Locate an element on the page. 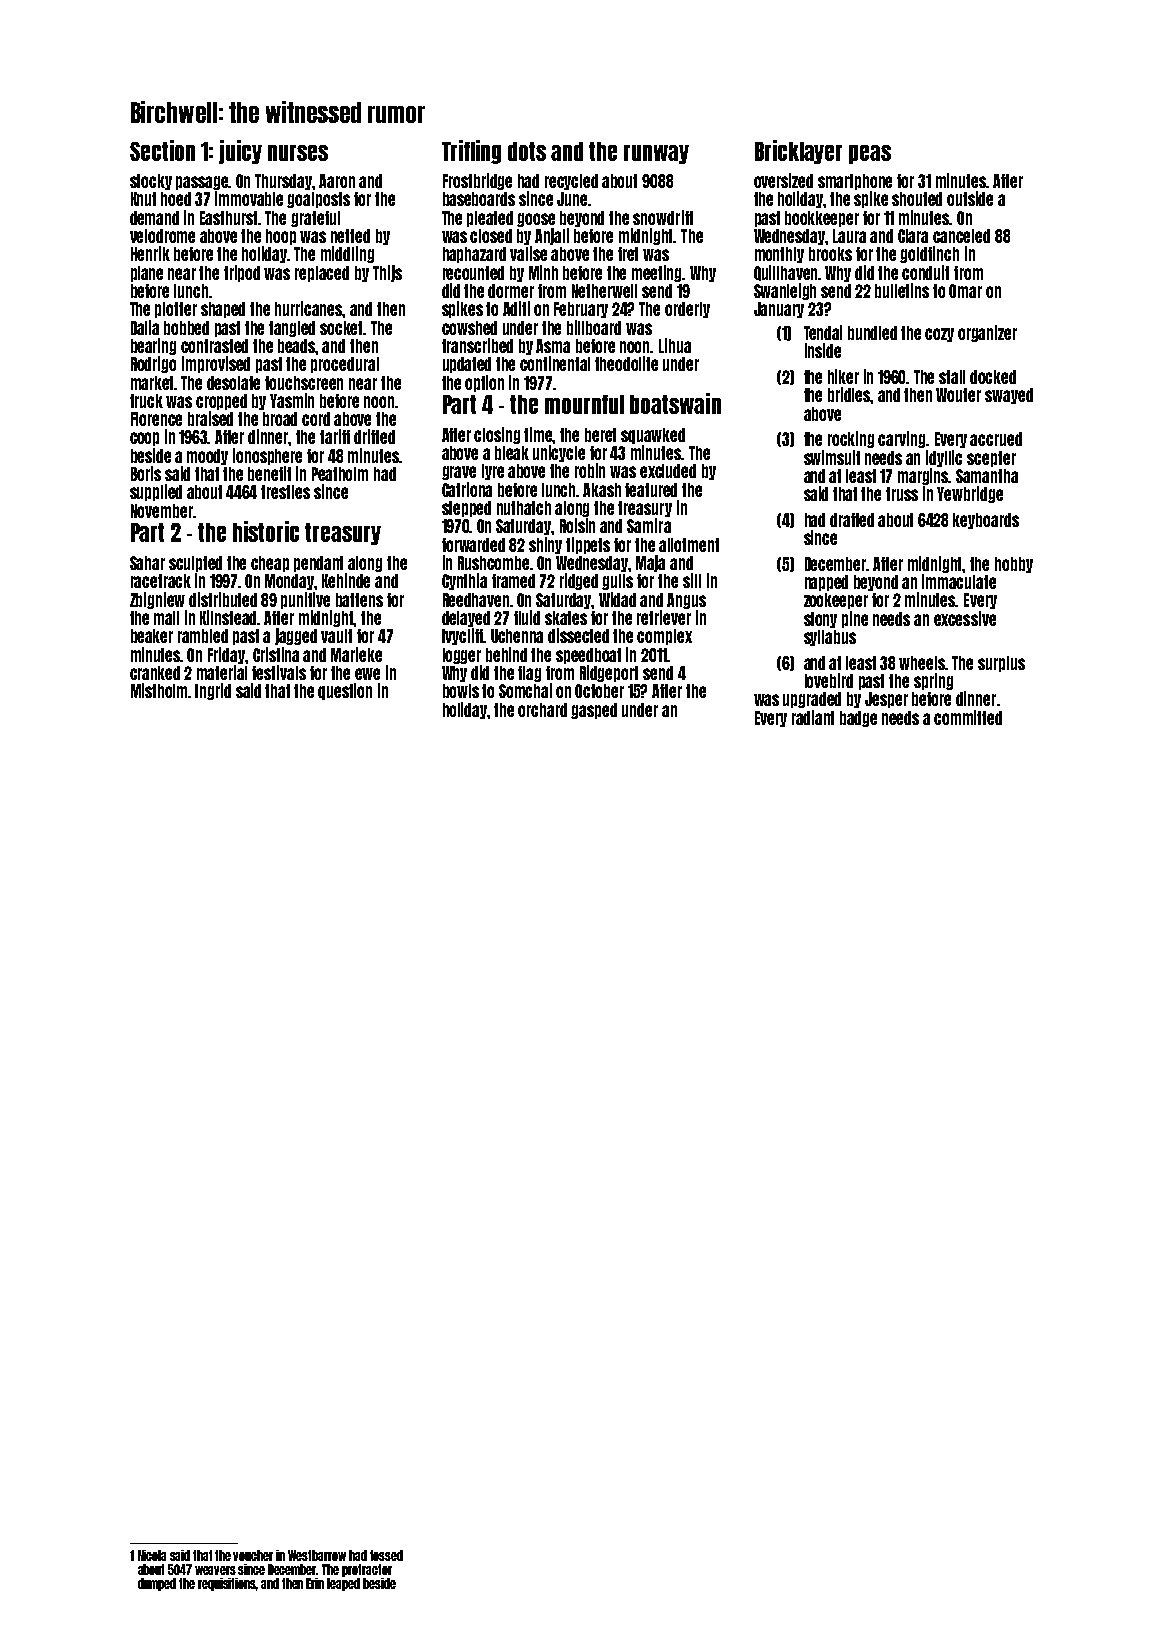 This page has width=1164, height=1647. bowls is located at coordinates (461, 691).
